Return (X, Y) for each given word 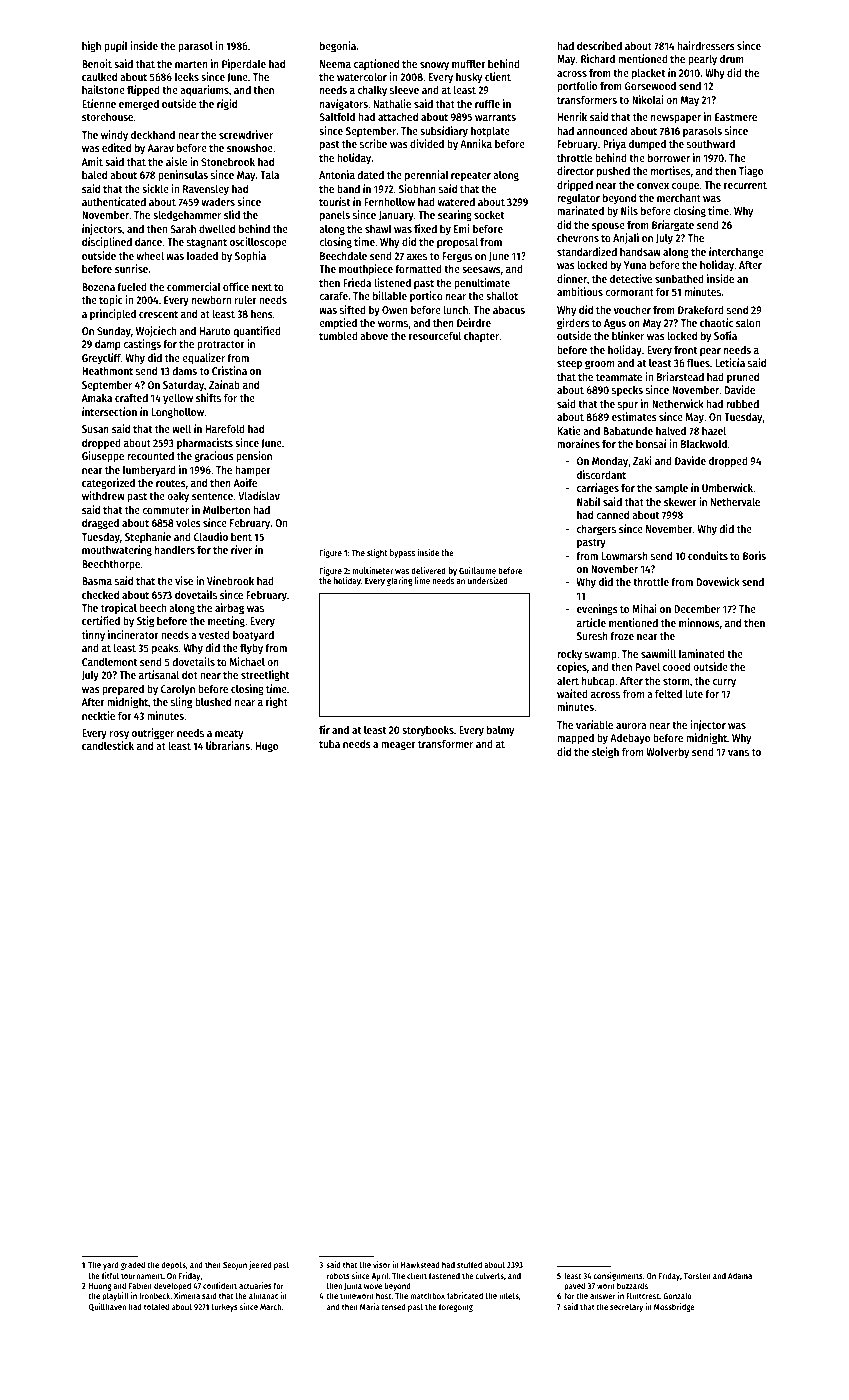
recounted (150, 455)
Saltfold (337, 116)
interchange (736, 253)
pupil (116, 47)
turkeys (224, 1307)
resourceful (435, 335)
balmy (500, 731)
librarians (228, 745)
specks (627, 391)
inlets (509, 1295)
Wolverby (667, 753)
